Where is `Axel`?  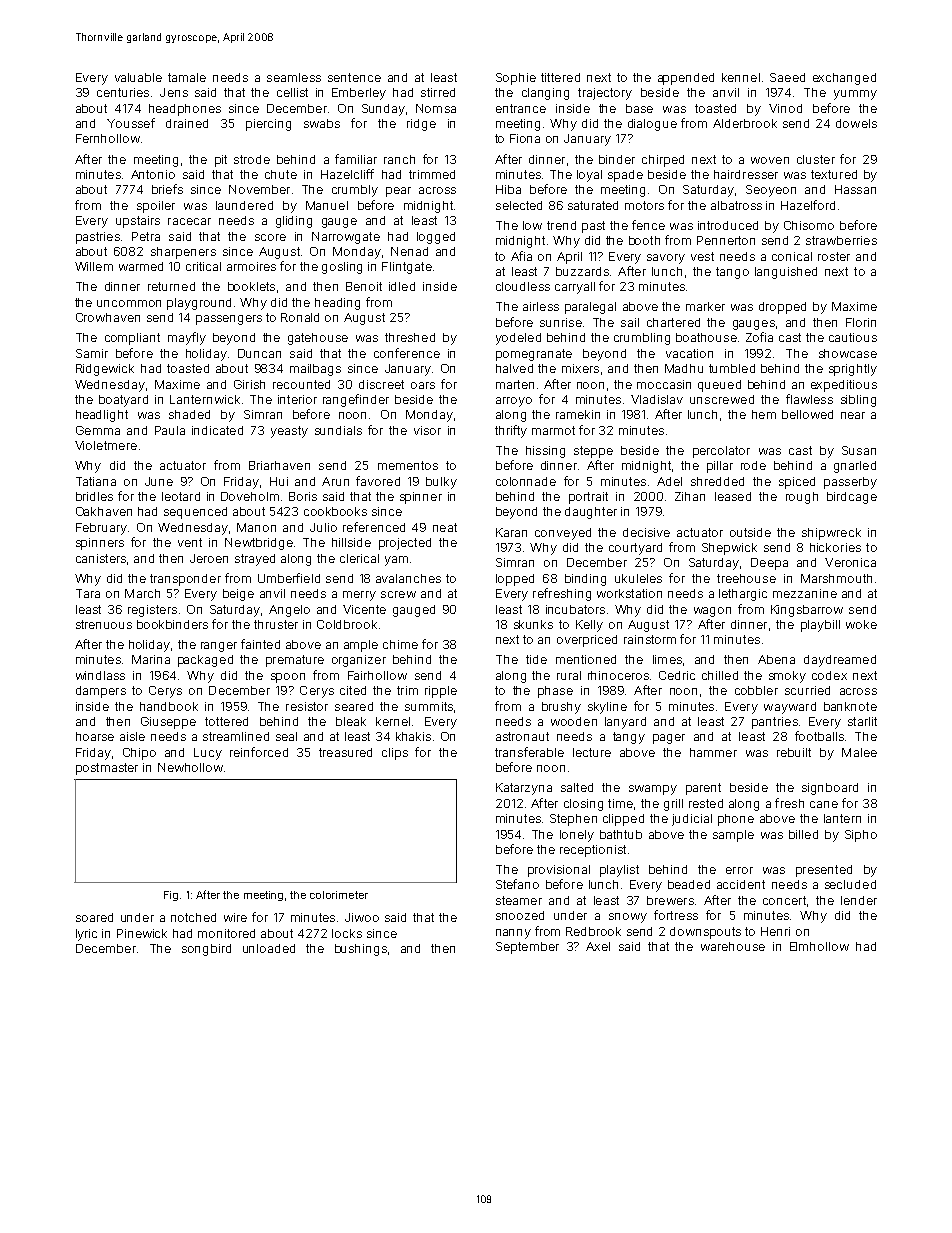
Axel is located at coordinates (598, 946).
